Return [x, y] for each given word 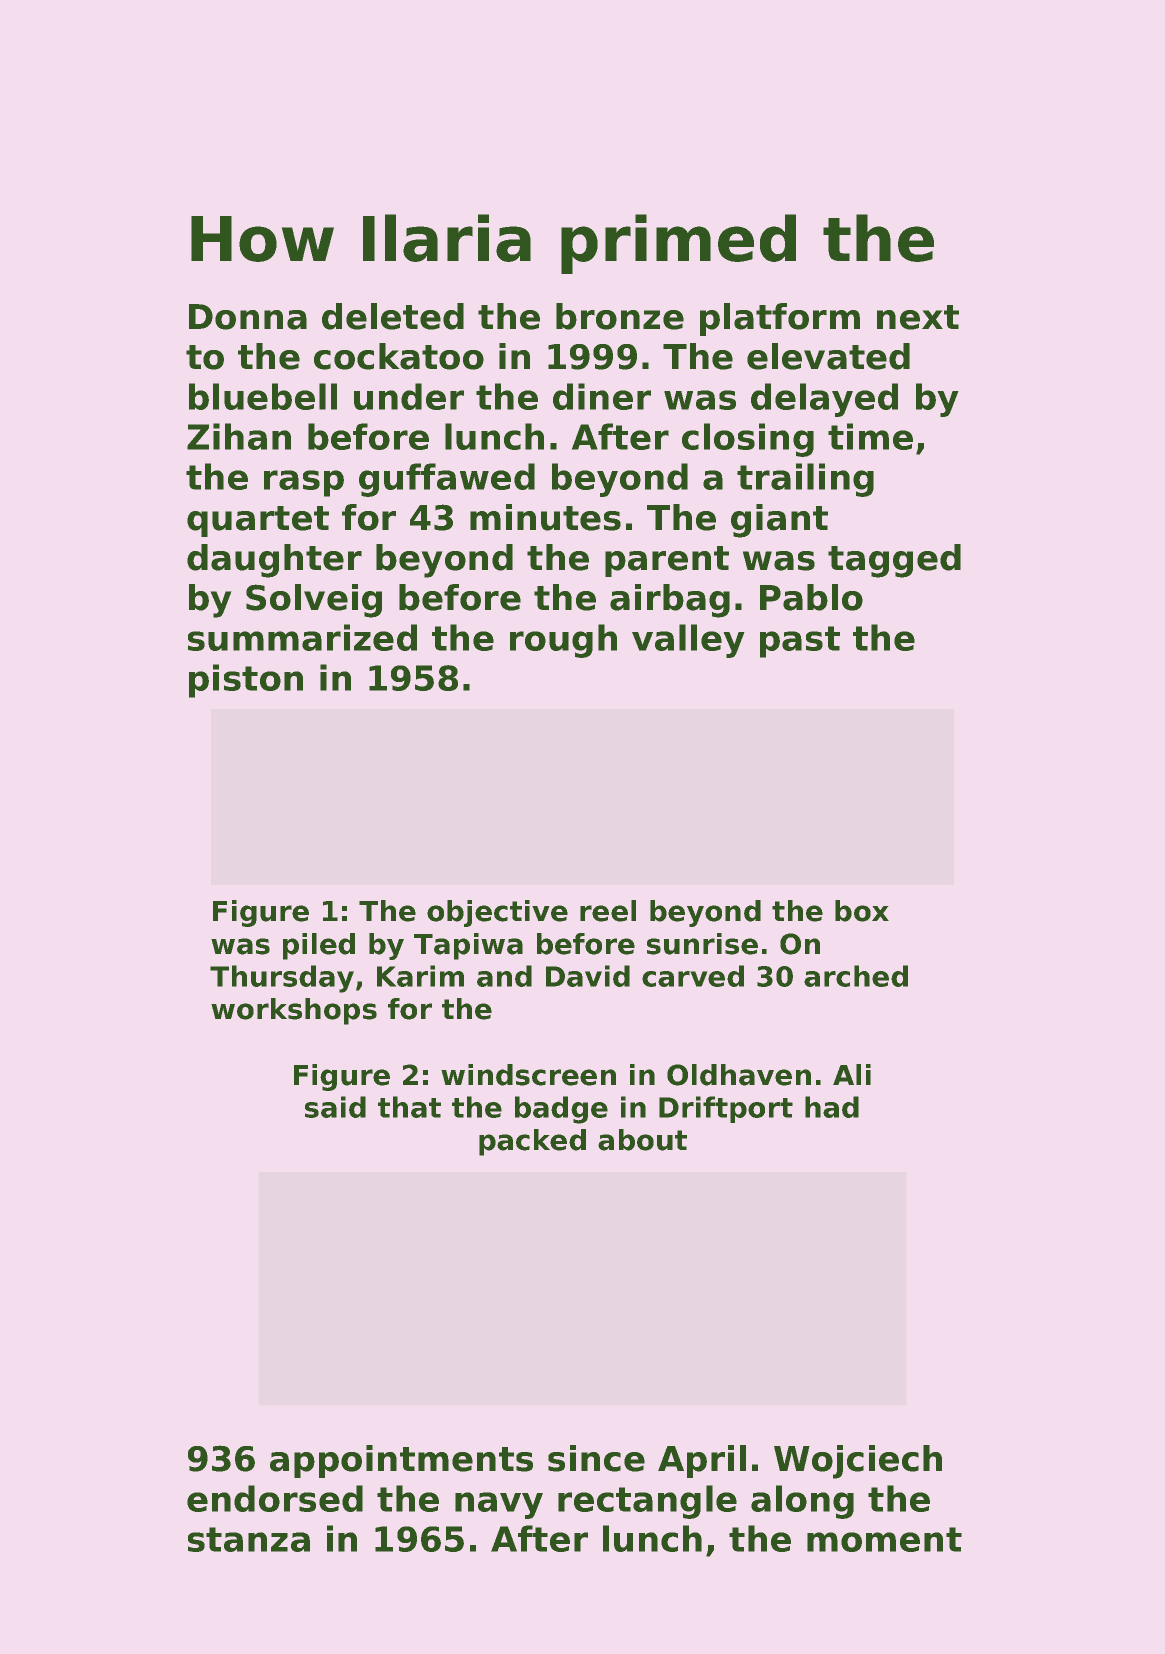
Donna [248, 317]
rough [563, 641]
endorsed [275, 1498]
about [642, 1140]
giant [779, 521]
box [862, 911]
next [918, 317]
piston [246, 681]
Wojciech [858, 1462]
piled [319, 946]
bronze [620, 316]
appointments [401, 1461]
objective [497, 913]
